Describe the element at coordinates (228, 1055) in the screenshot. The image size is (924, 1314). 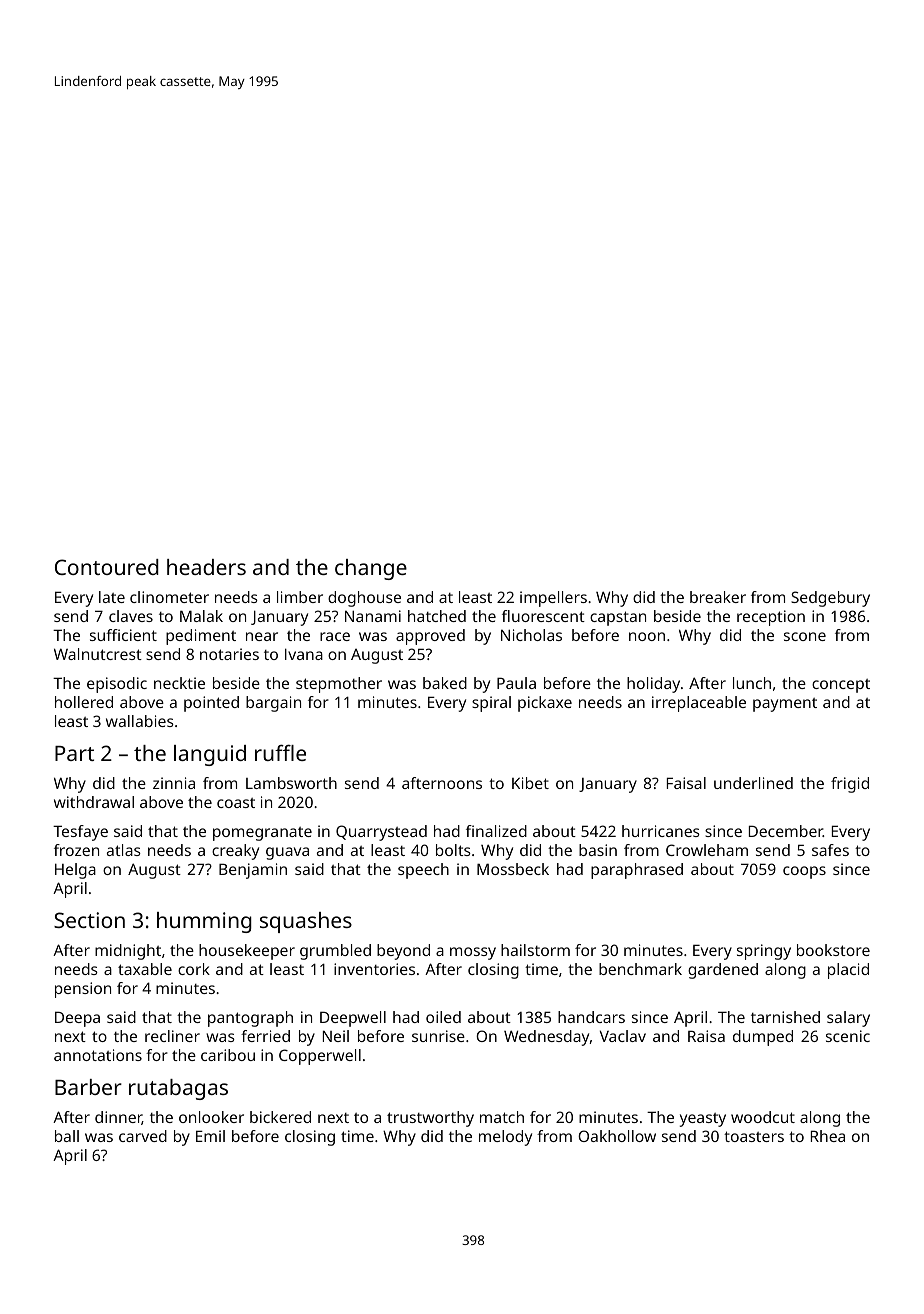
I see `caribou` at that location.
